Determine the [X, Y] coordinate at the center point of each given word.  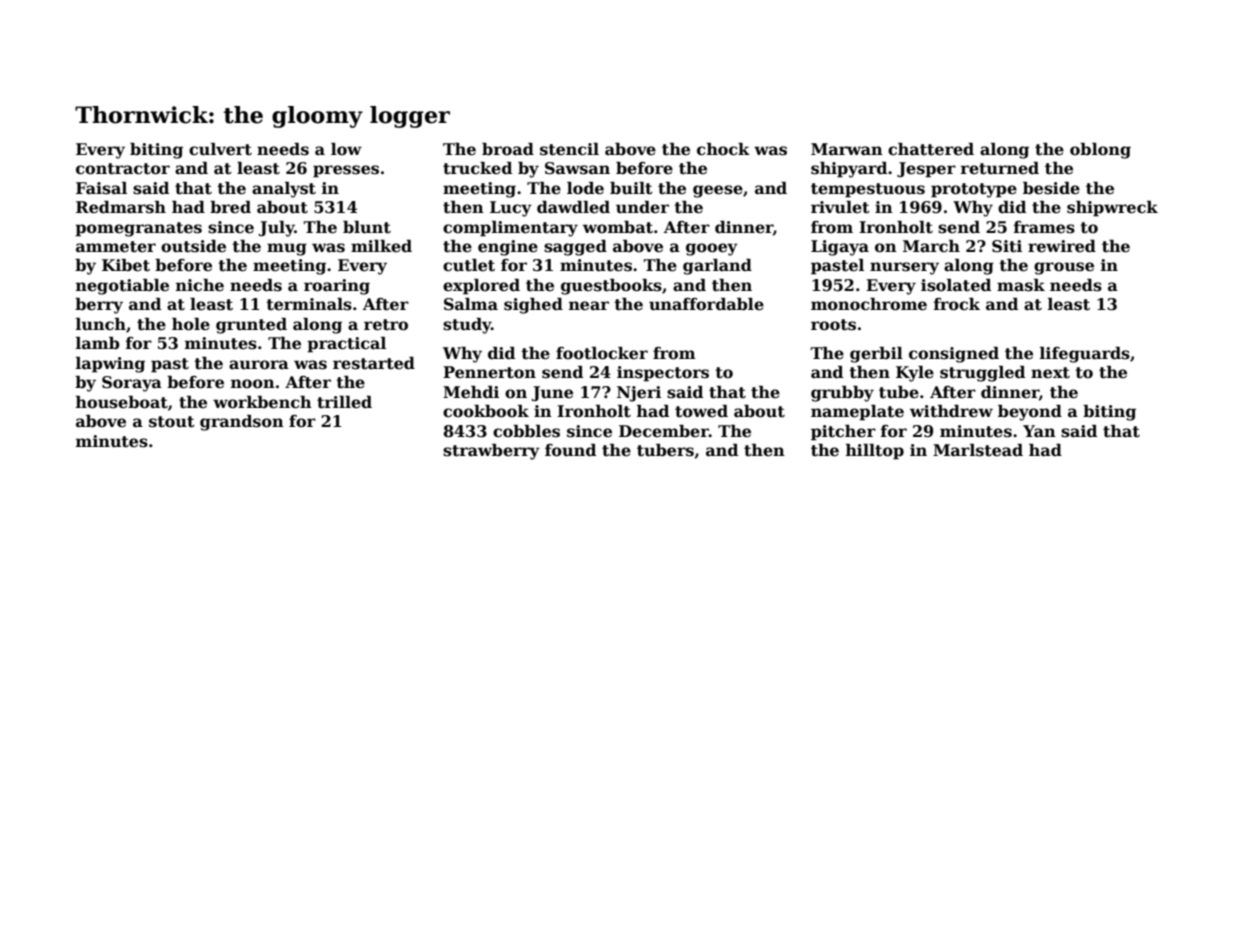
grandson [242, 423]
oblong [1100, 151]
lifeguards [1085, 355]
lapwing [110, 365]
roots [833, 325]
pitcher [843, 433]
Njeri [639, 394]
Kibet [126, 265]
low [346, 149]
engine [508, 248]
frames [1044, 227]
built [631, 188]
